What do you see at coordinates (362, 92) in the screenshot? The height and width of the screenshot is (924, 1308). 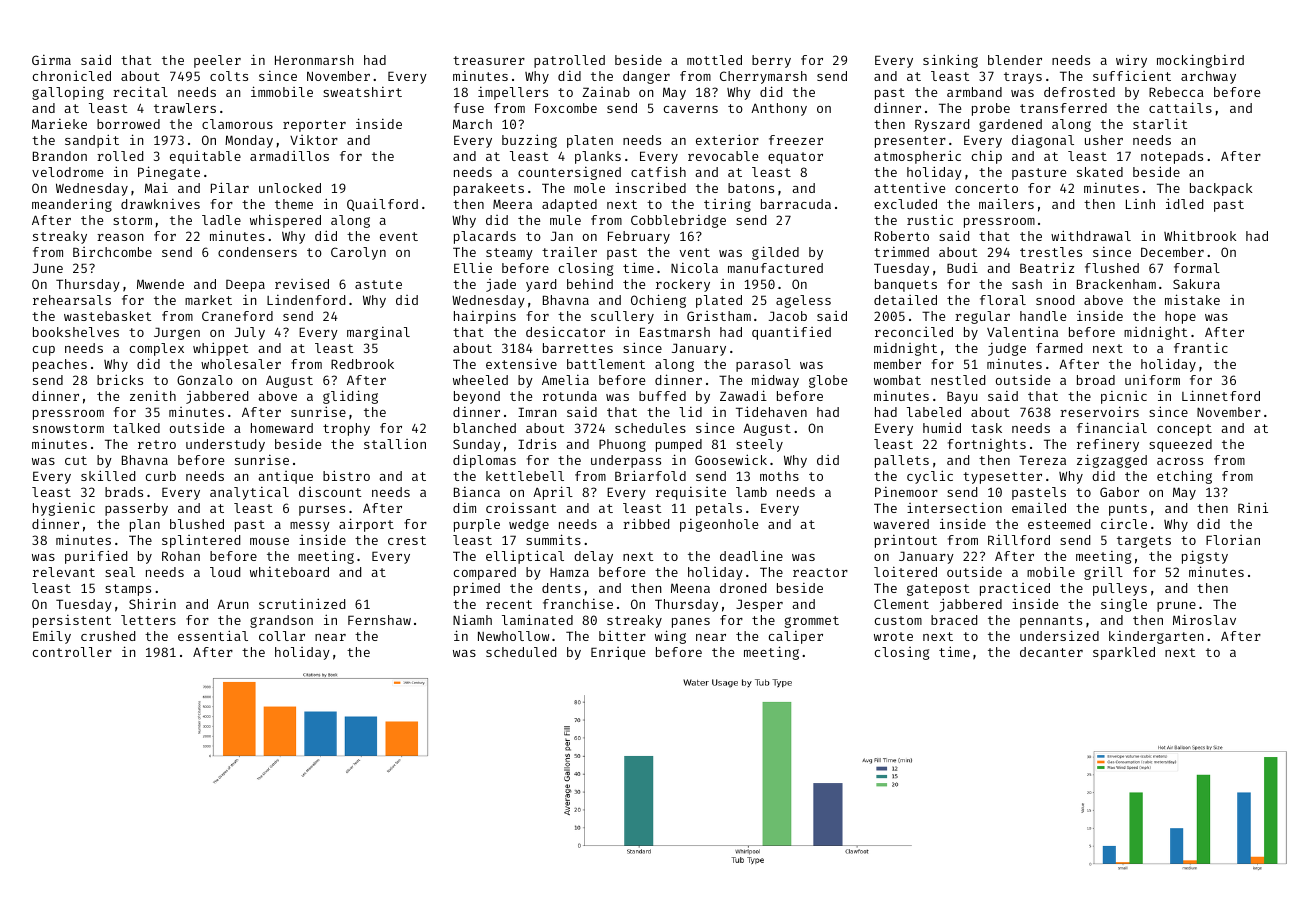 I see `sweatshirt` at bounding box center [362, 92].
